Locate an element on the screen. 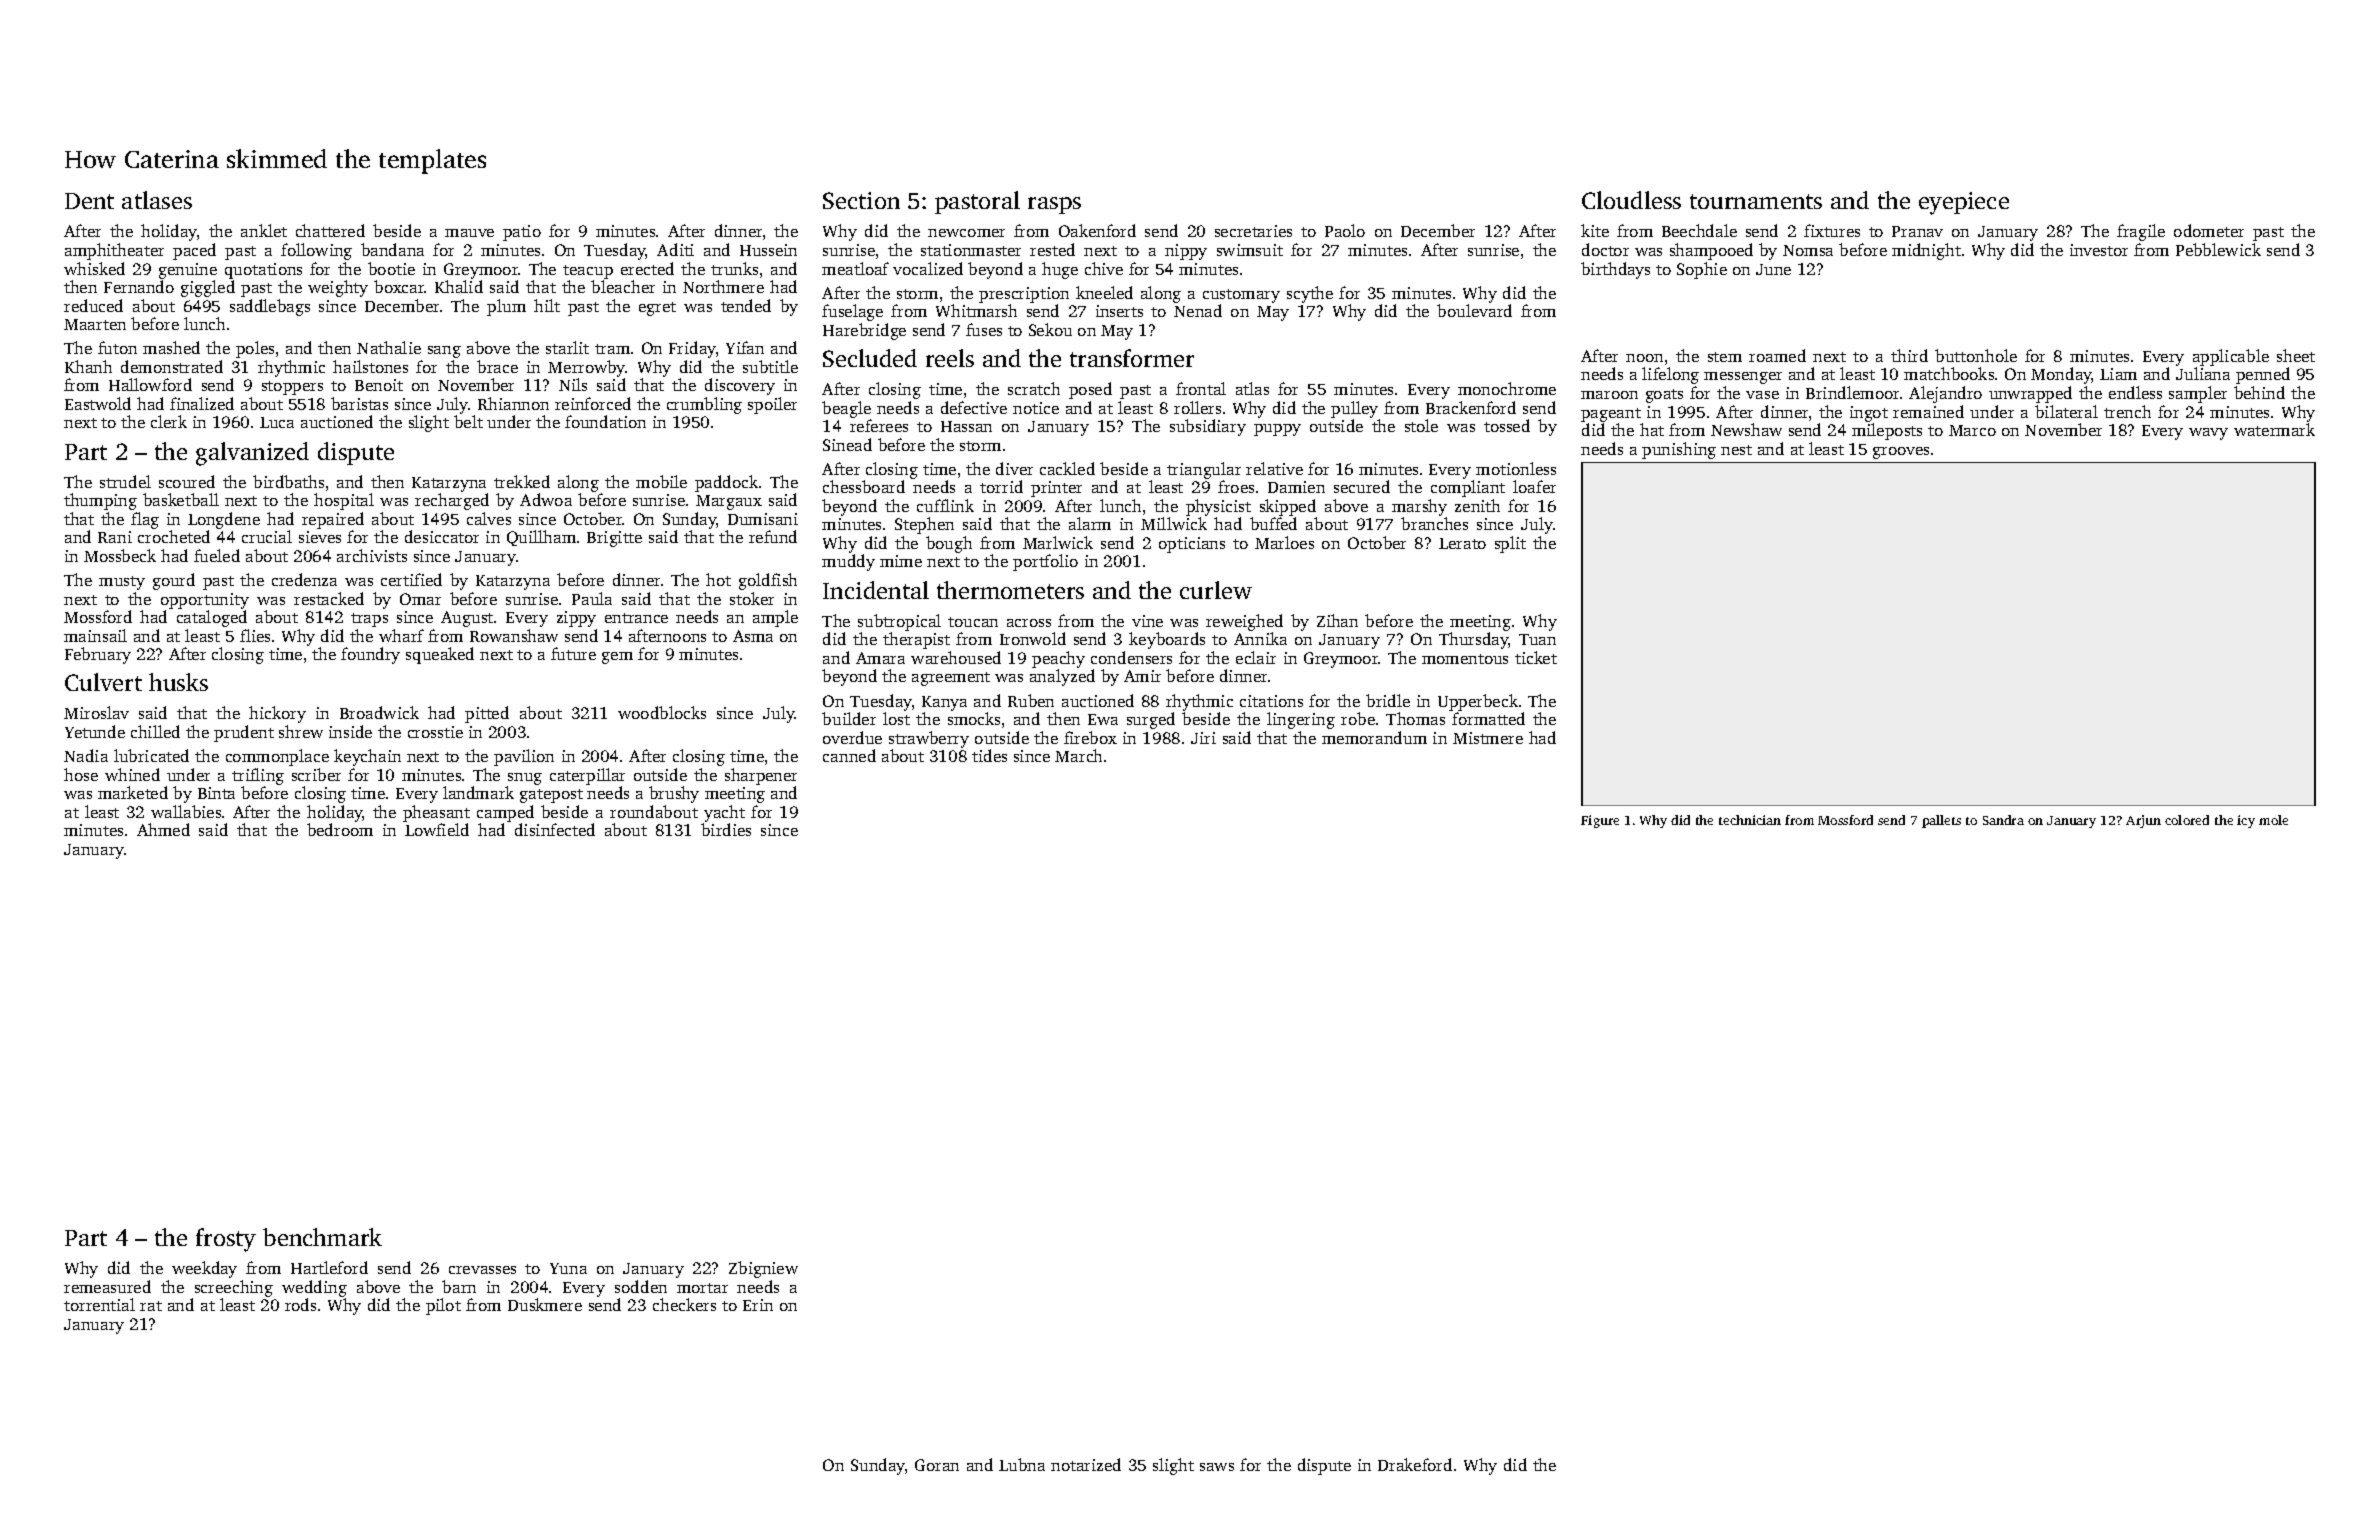 The width and height of the screenshot is (2380, 1540). odometer is located at coordinates (2209, 230).
